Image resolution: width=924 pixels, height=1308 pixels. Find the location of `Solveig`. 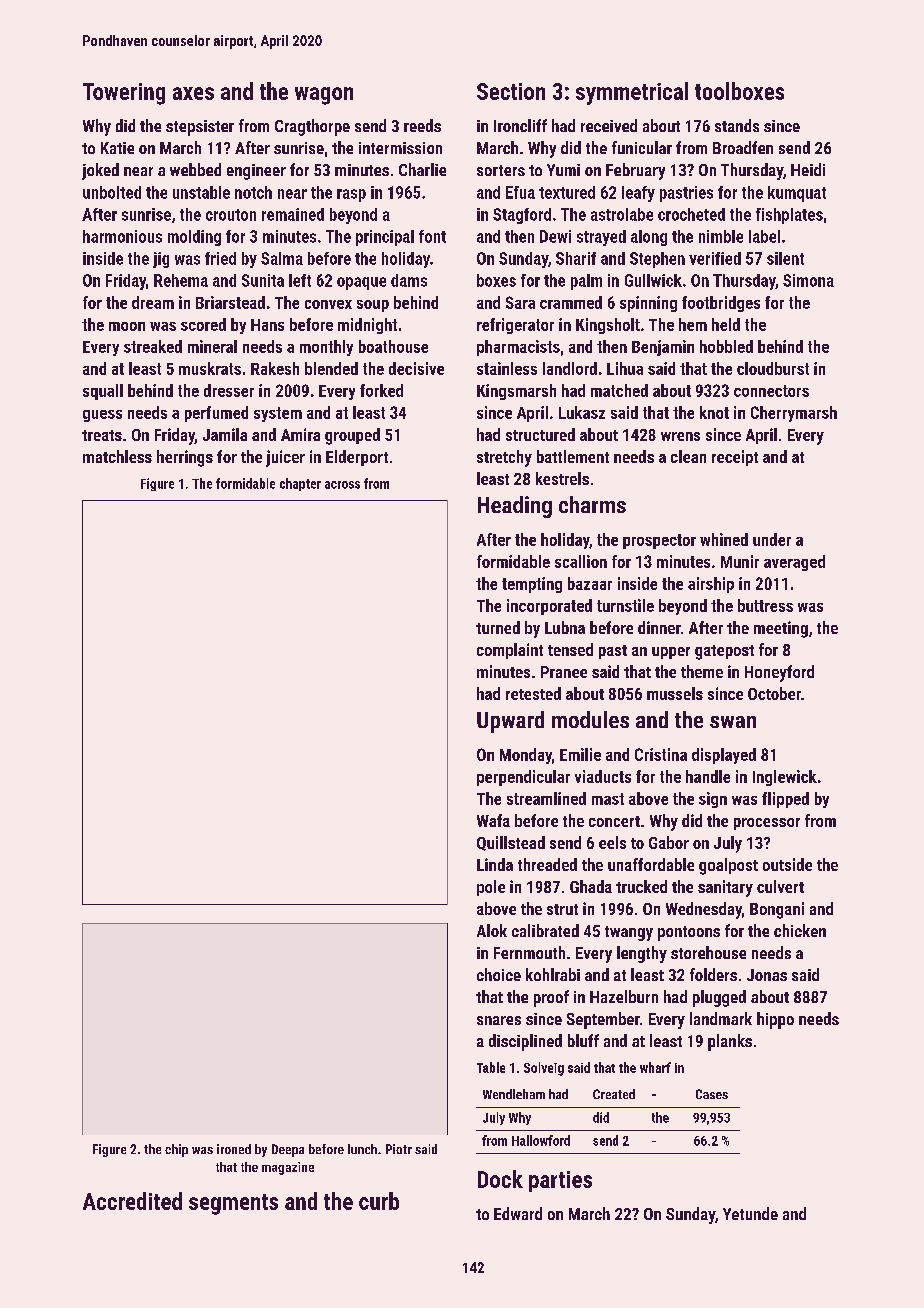

Solveig is located at coordinates (544, 1069).
